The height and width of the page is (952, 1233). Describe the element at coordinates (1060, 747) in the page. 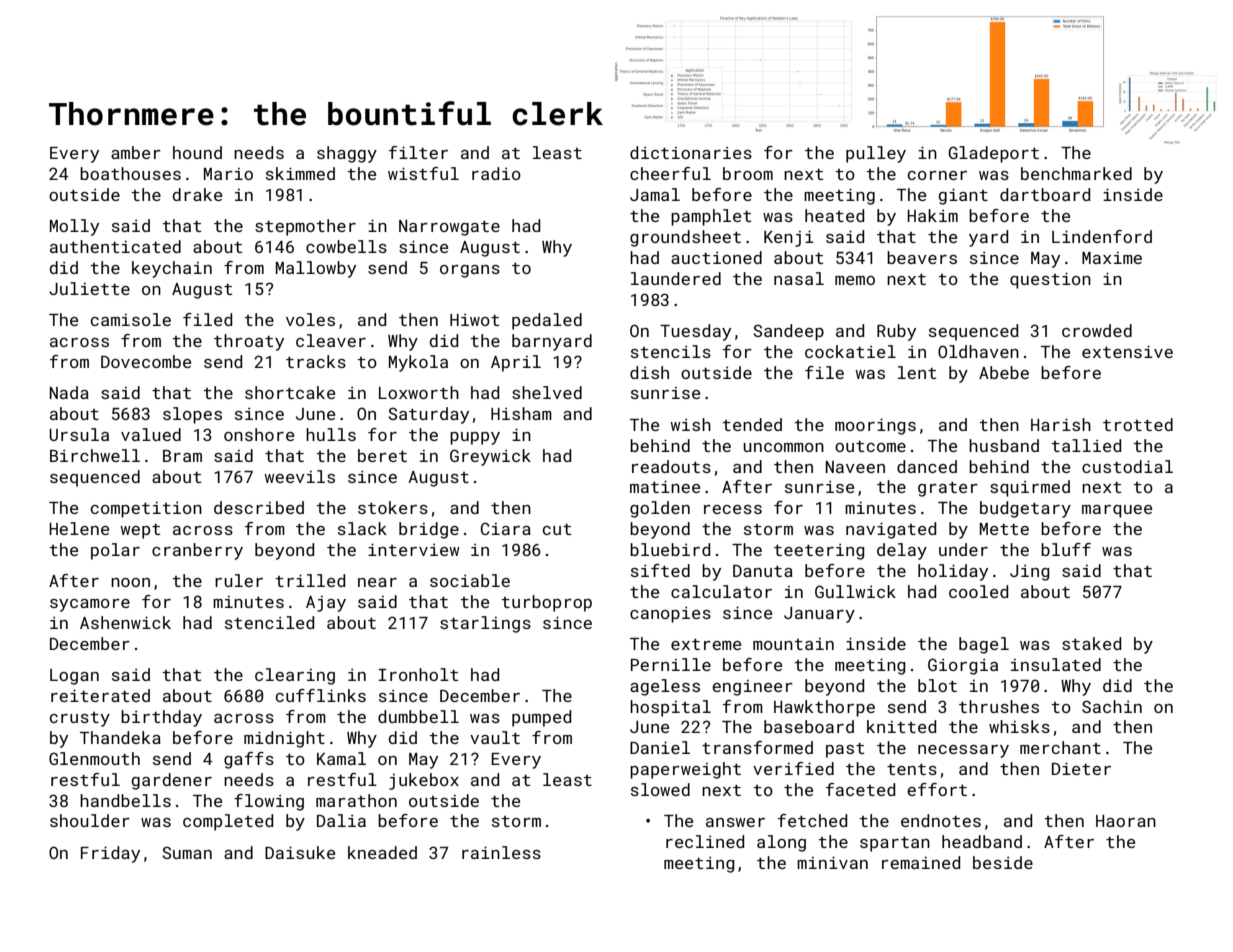

I see `merchant` at that location.
